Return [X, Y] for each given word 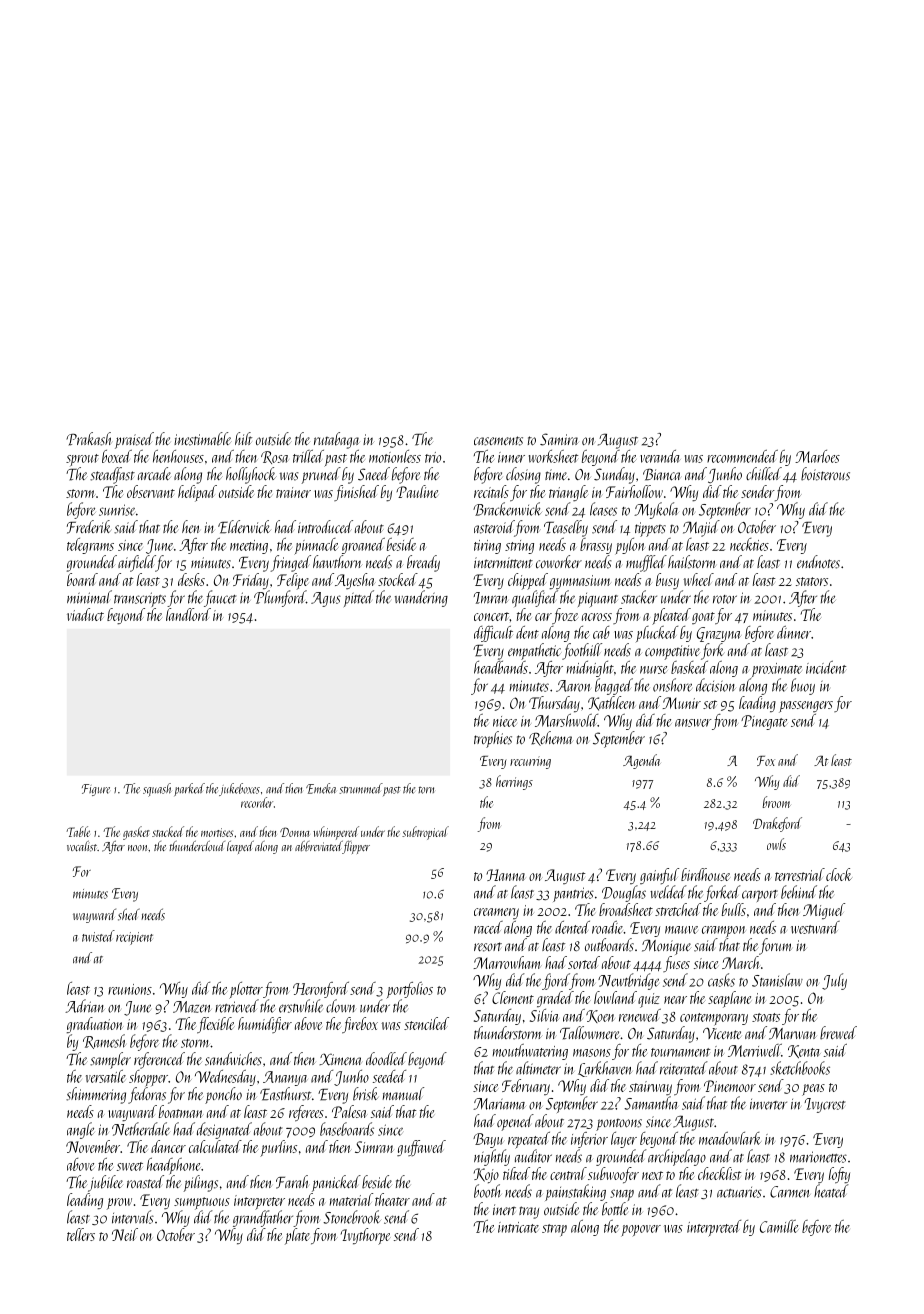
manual [403, 1093]
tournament [680, 1052]
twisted [98, 936]
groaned [363, 546]
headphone [174, 1166]
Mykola [656, 510]
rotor [725, 599]
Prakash [88, 439]
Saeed [374, 474]
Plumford [280, 598]
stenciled [426, 1023]
